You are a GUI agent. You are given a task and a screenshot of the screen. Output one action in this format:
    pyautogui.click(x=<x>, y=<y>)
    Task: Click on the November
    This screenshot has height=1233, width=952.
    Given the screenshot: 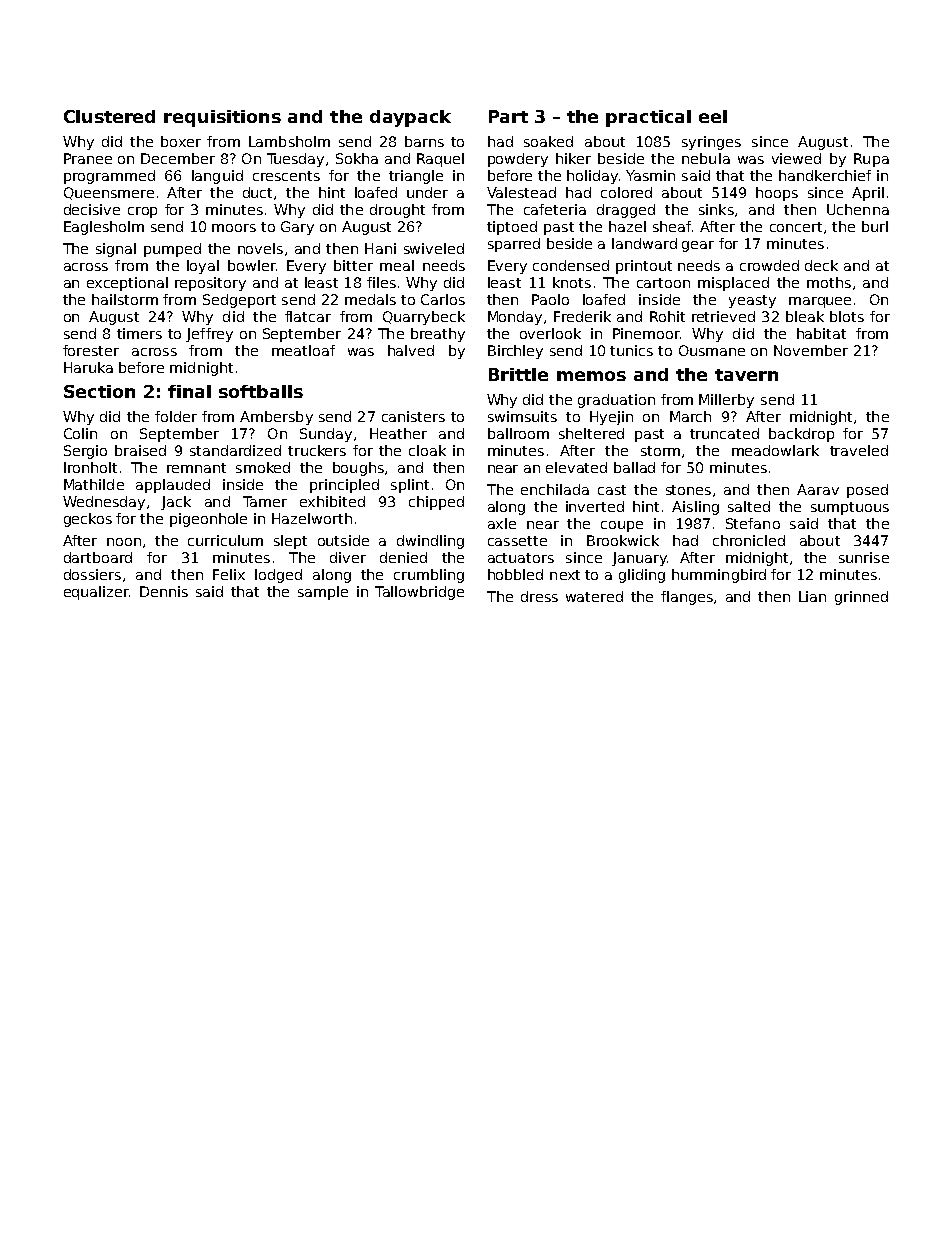 What is the action you would take?
    pyautogui.click(x=811, y=350)
